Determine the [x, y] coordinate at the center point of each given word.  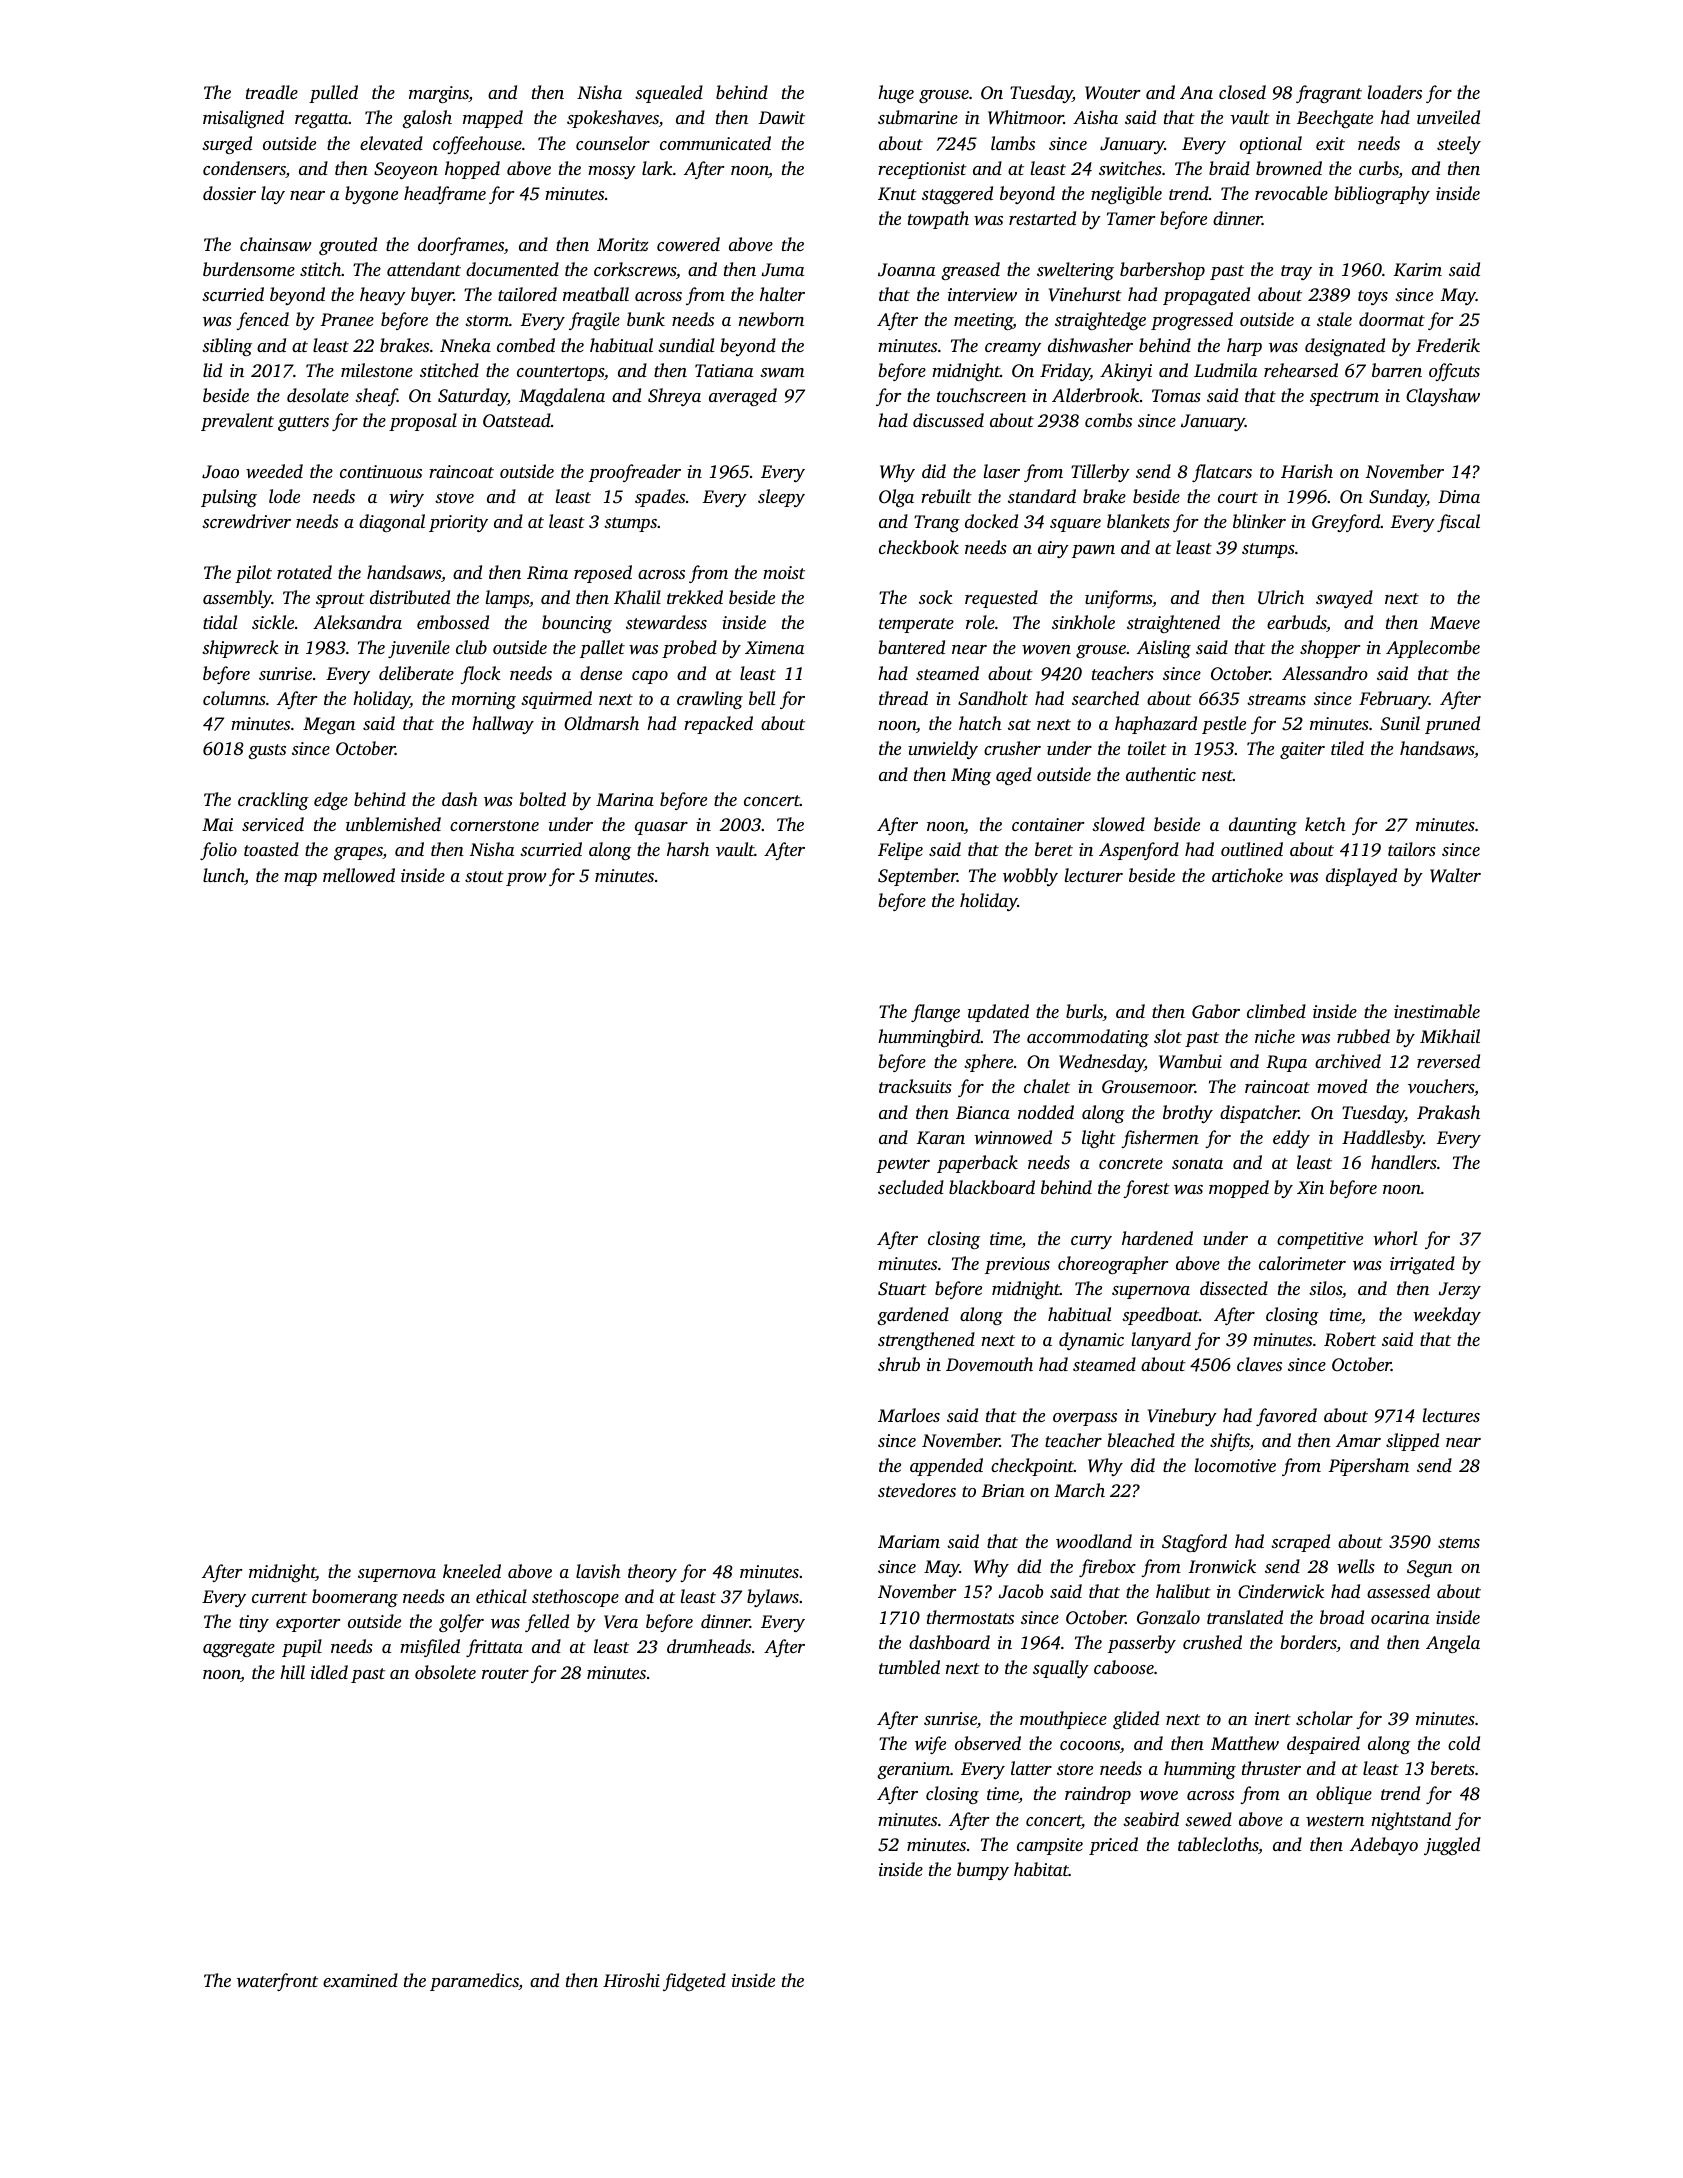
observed [988, 1743]
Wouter [1112, 93]
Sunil [1400, 723]
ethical [501, 1596]
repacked [718, 725]
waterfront [277, 1982]
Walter [1455, 875]
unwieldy [943, 750]
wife [930, 1745]
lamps [507, 599]
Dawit [782, 117]
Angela [1453, 1644]
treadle [272, 92]
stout [484, 876]
